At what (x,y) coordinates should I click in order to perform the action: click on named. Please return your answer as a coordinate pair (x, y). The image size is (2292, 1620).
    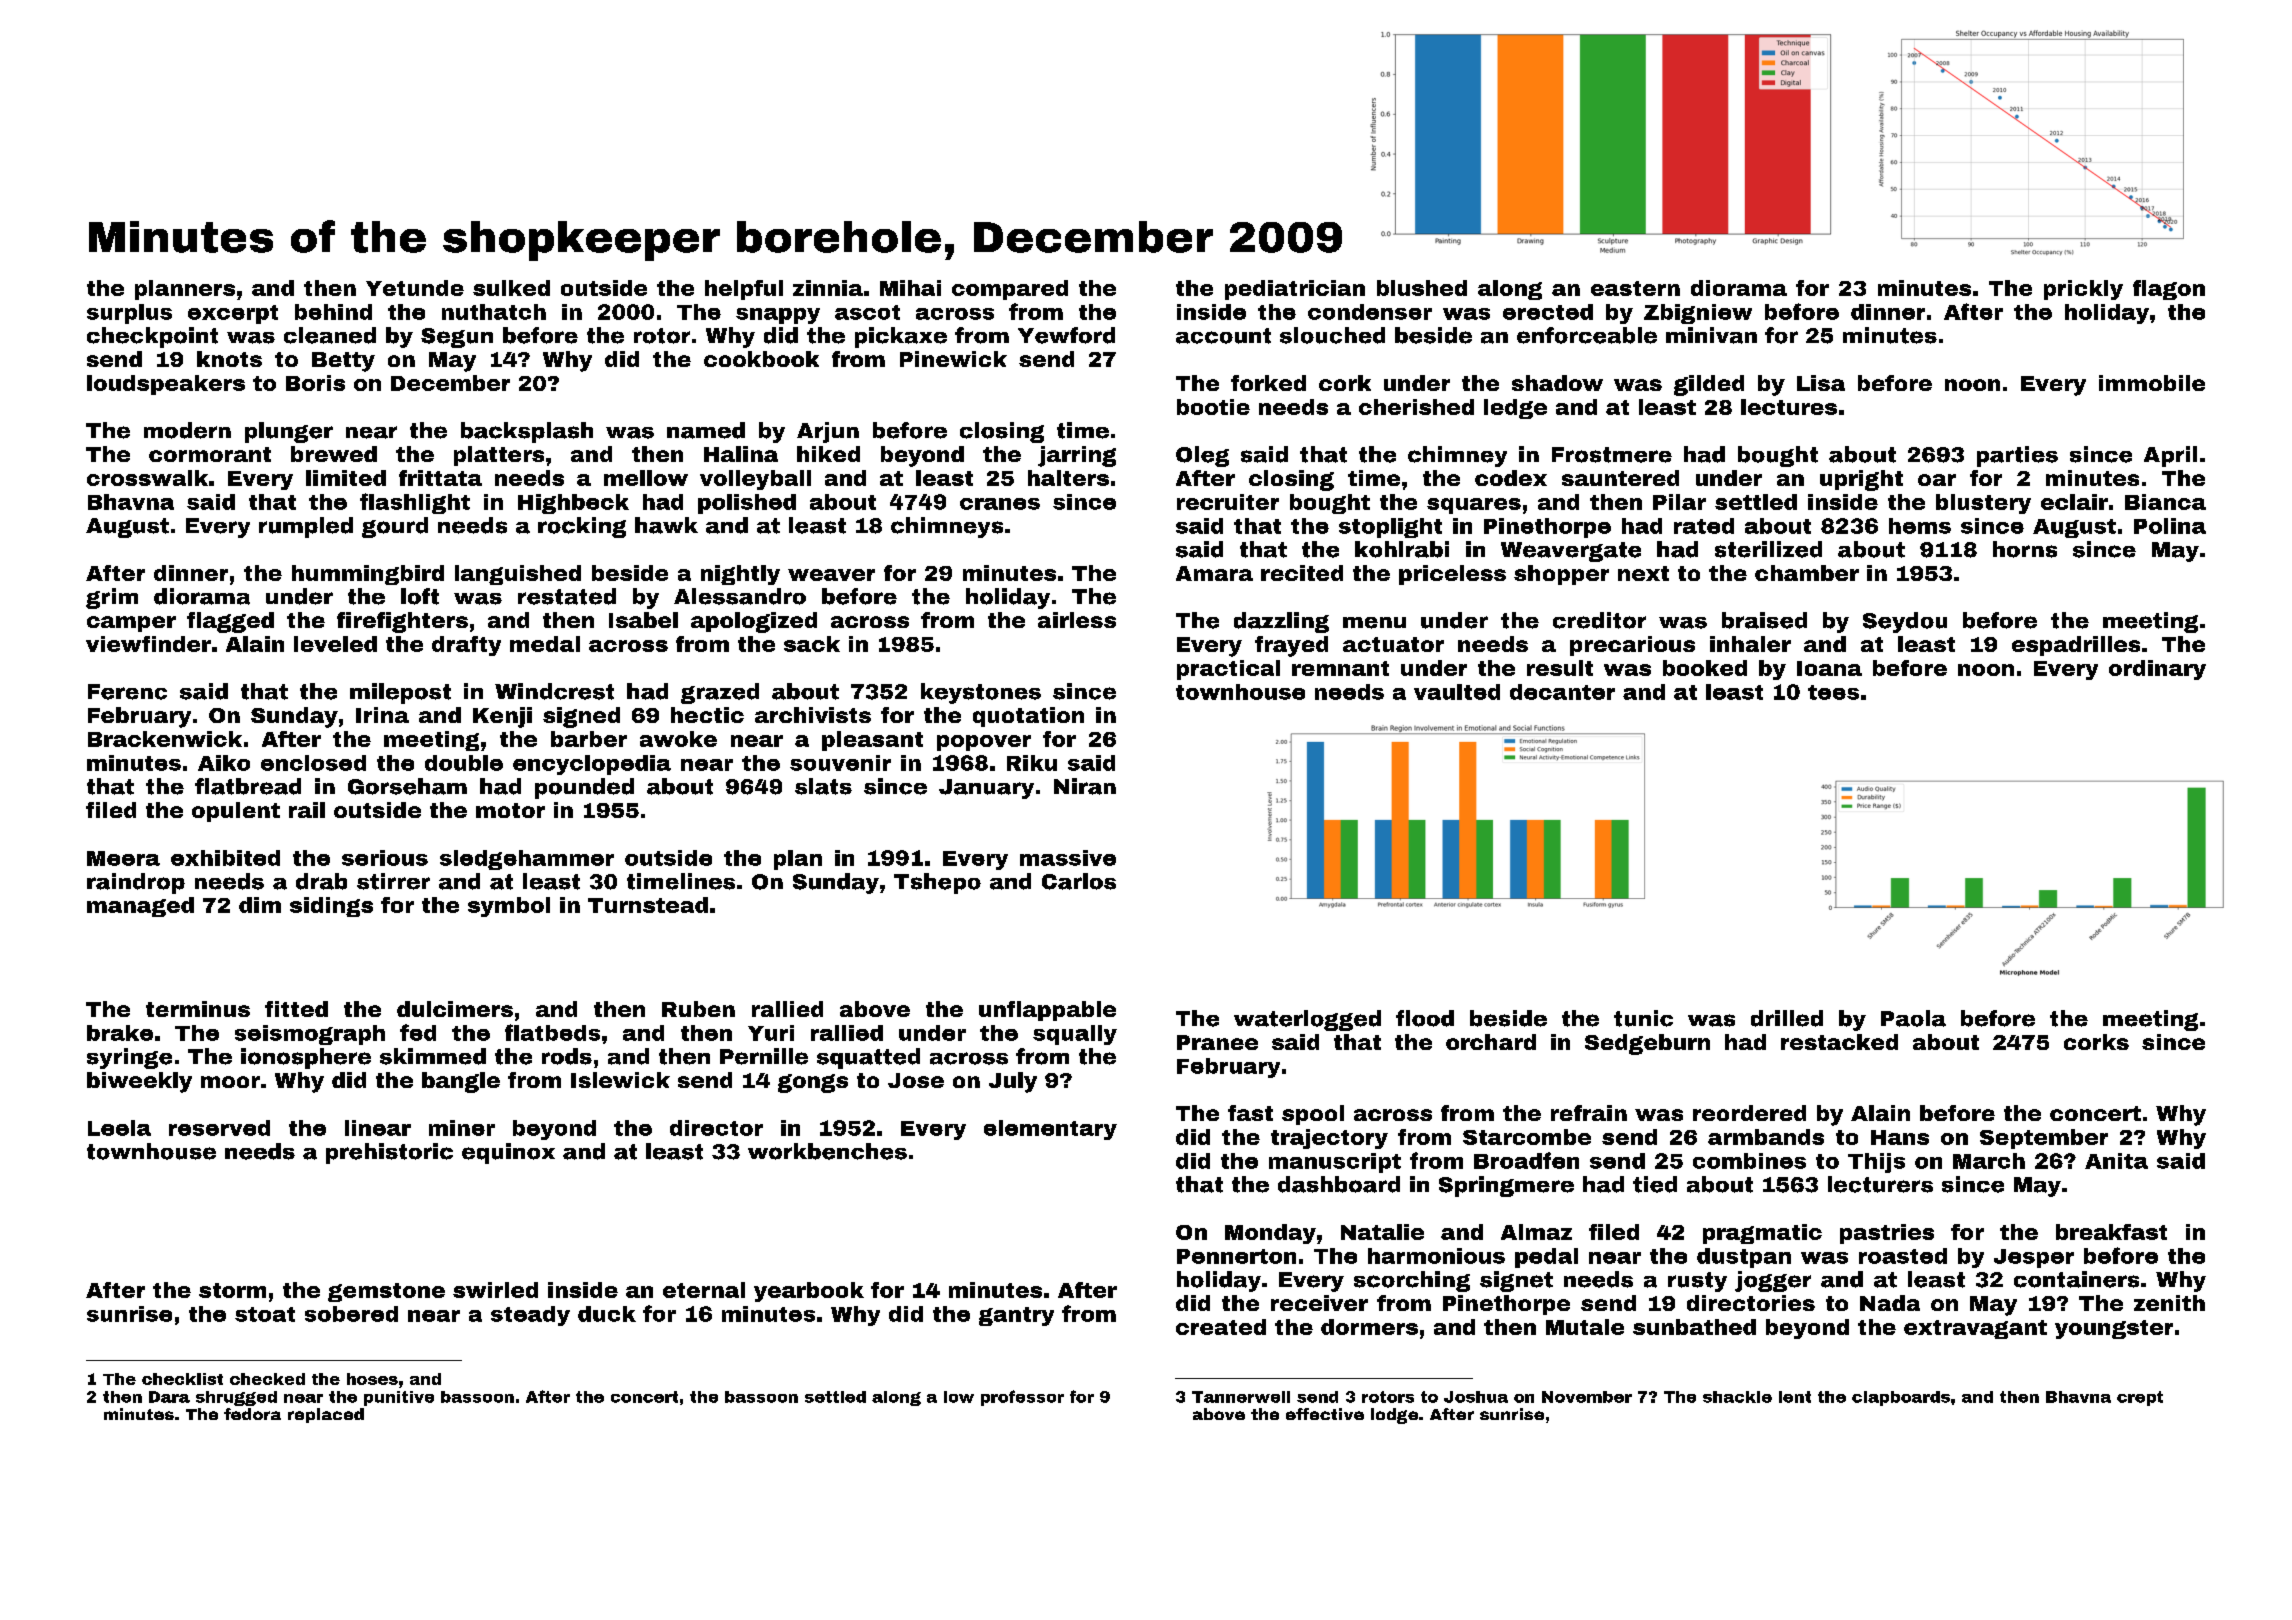
    Looking at the image, I should click on (706, 430).
